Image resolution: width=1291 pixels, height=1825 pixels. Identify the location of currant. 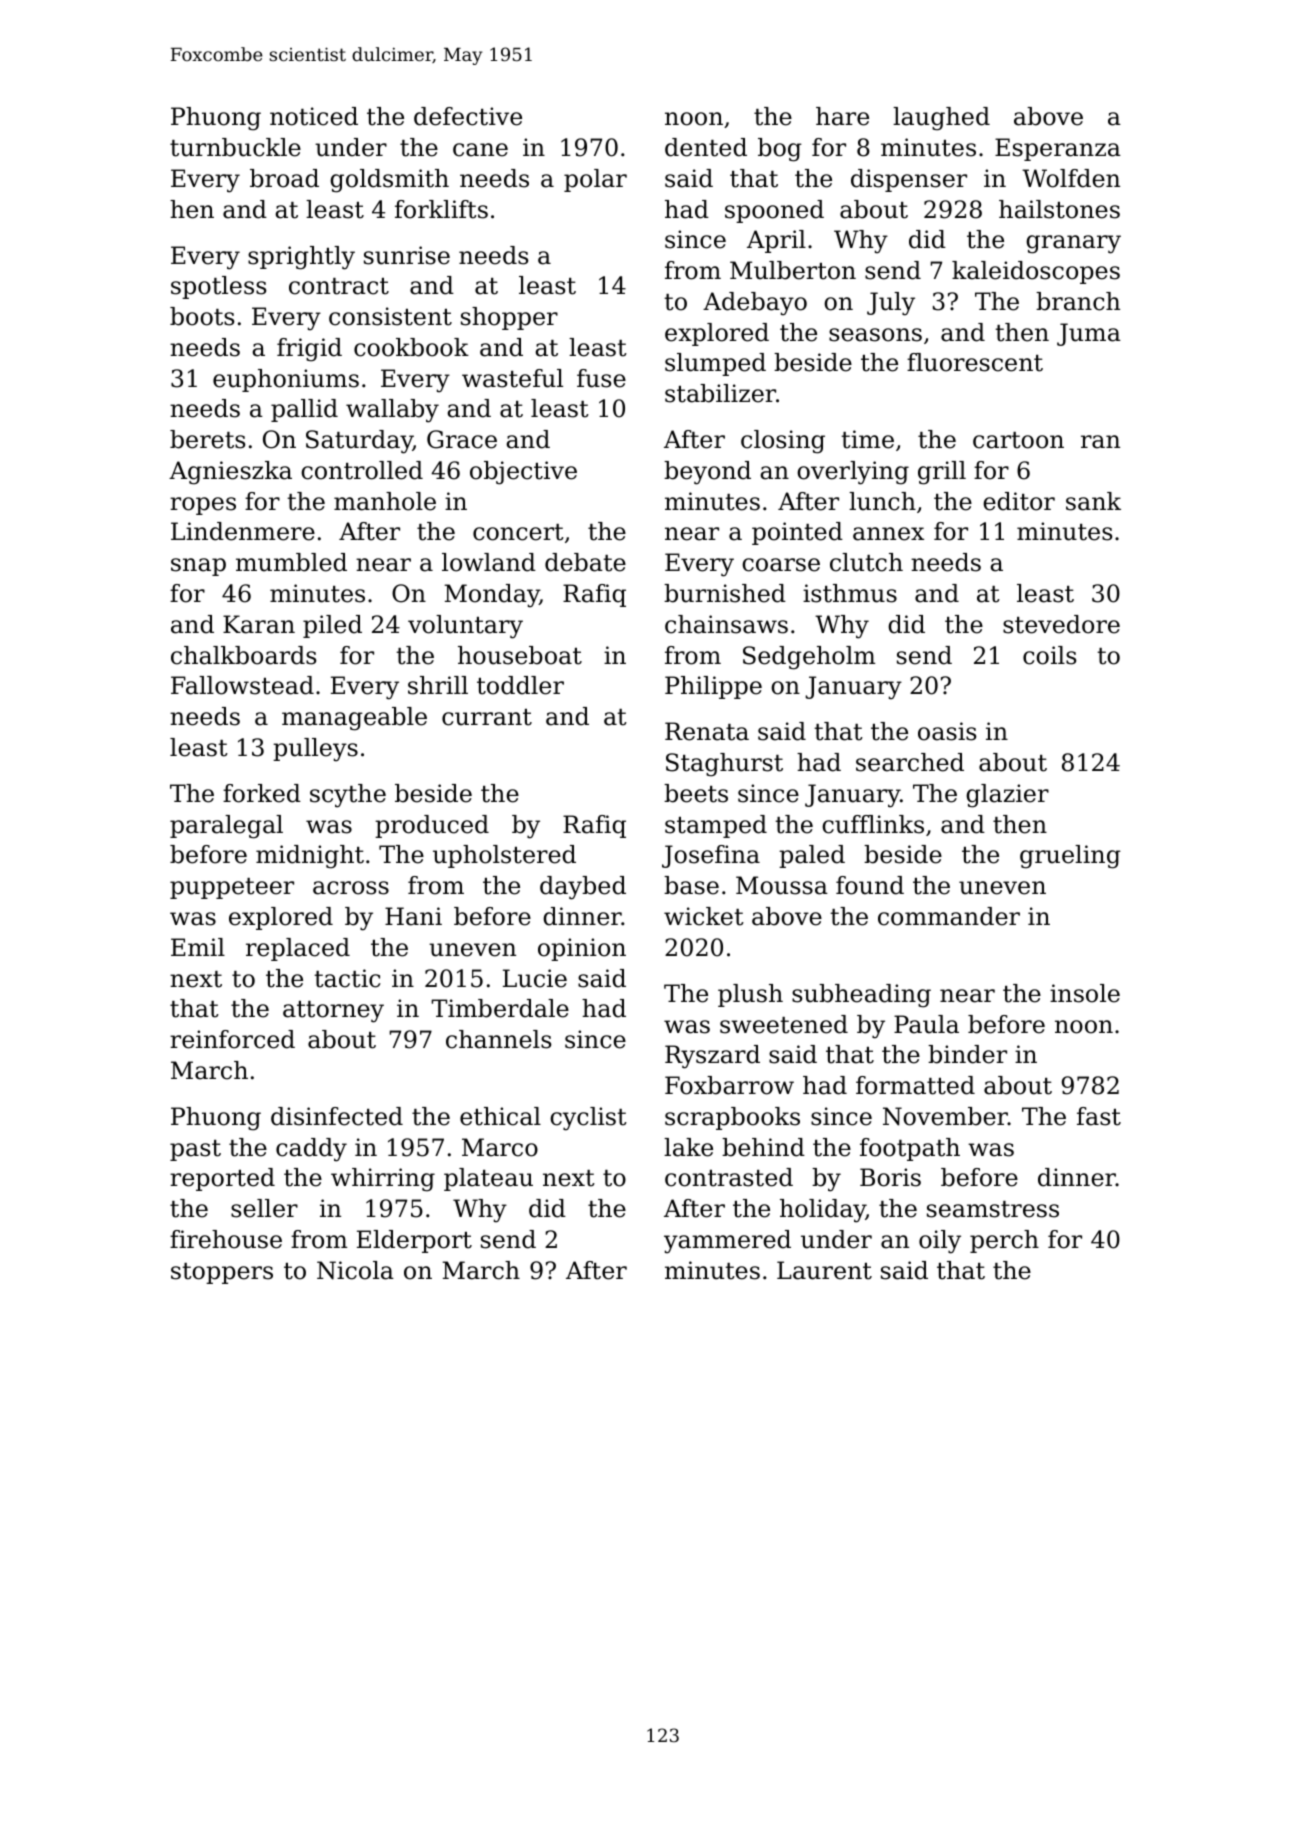
(487, 717).
